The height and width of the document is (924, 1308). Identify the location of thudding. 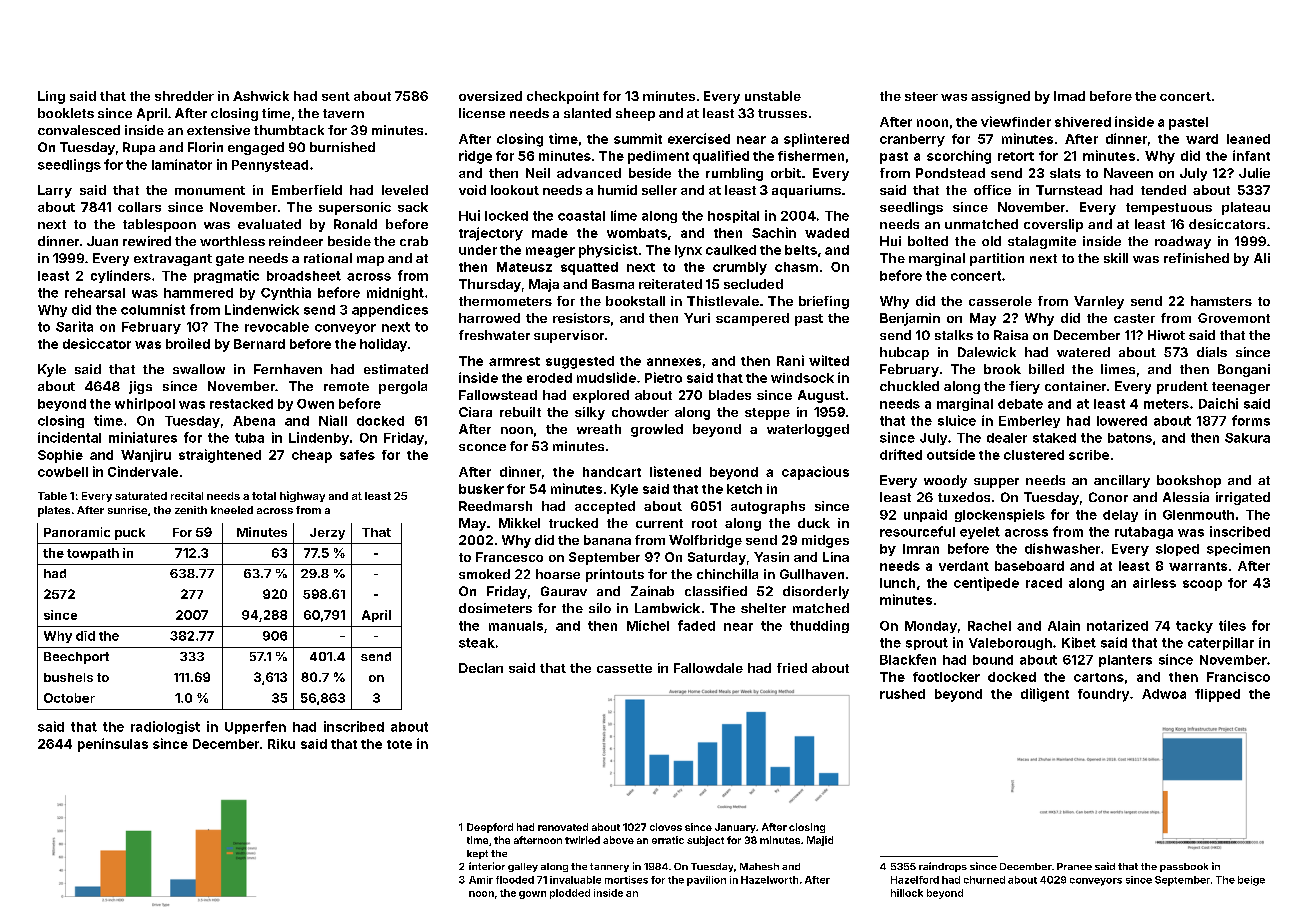
(819, 626).
